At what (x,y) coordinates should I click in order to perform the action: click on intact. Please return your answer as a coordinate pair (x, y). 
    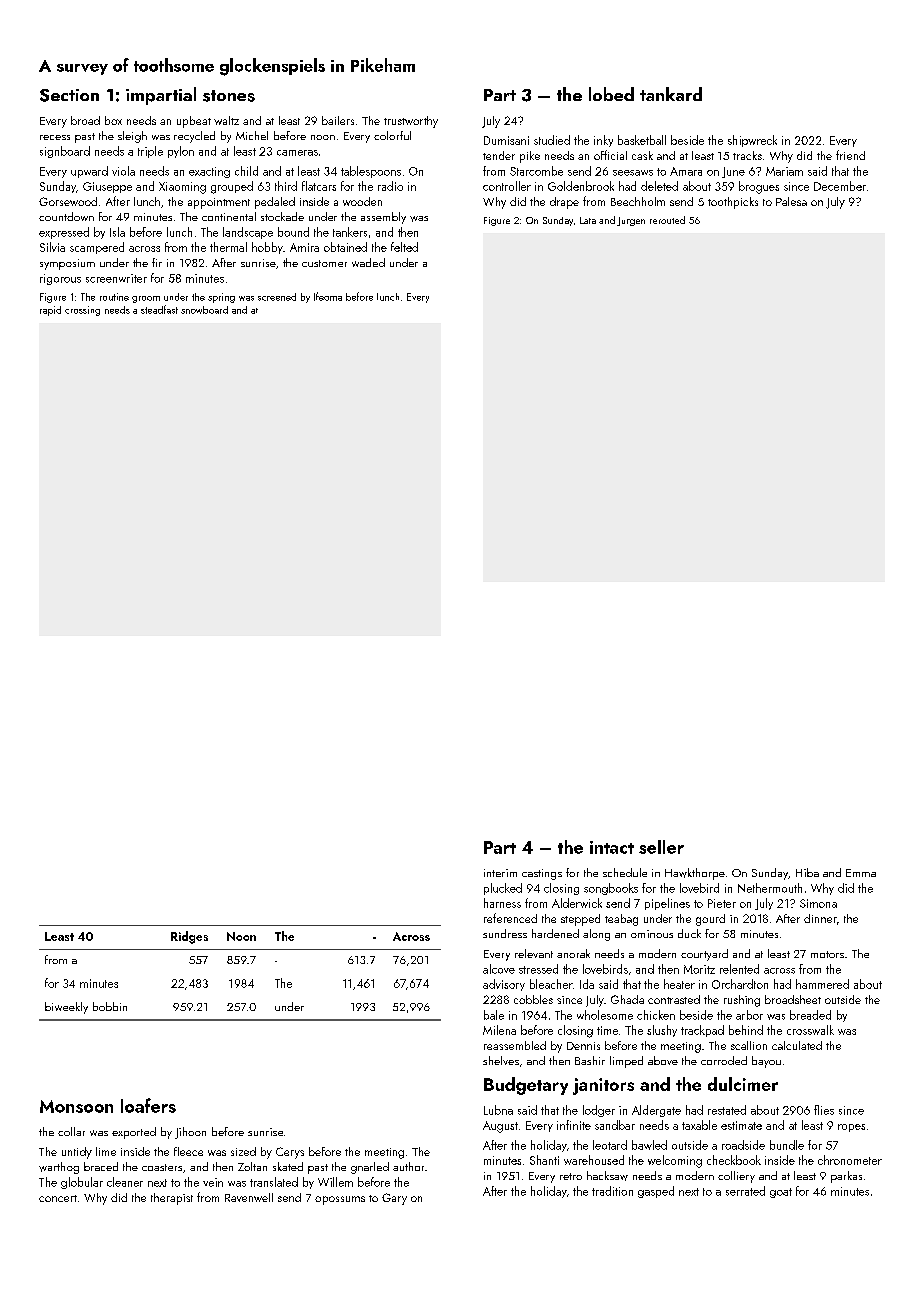
    Looking at the image, I should click on (612, 847).
